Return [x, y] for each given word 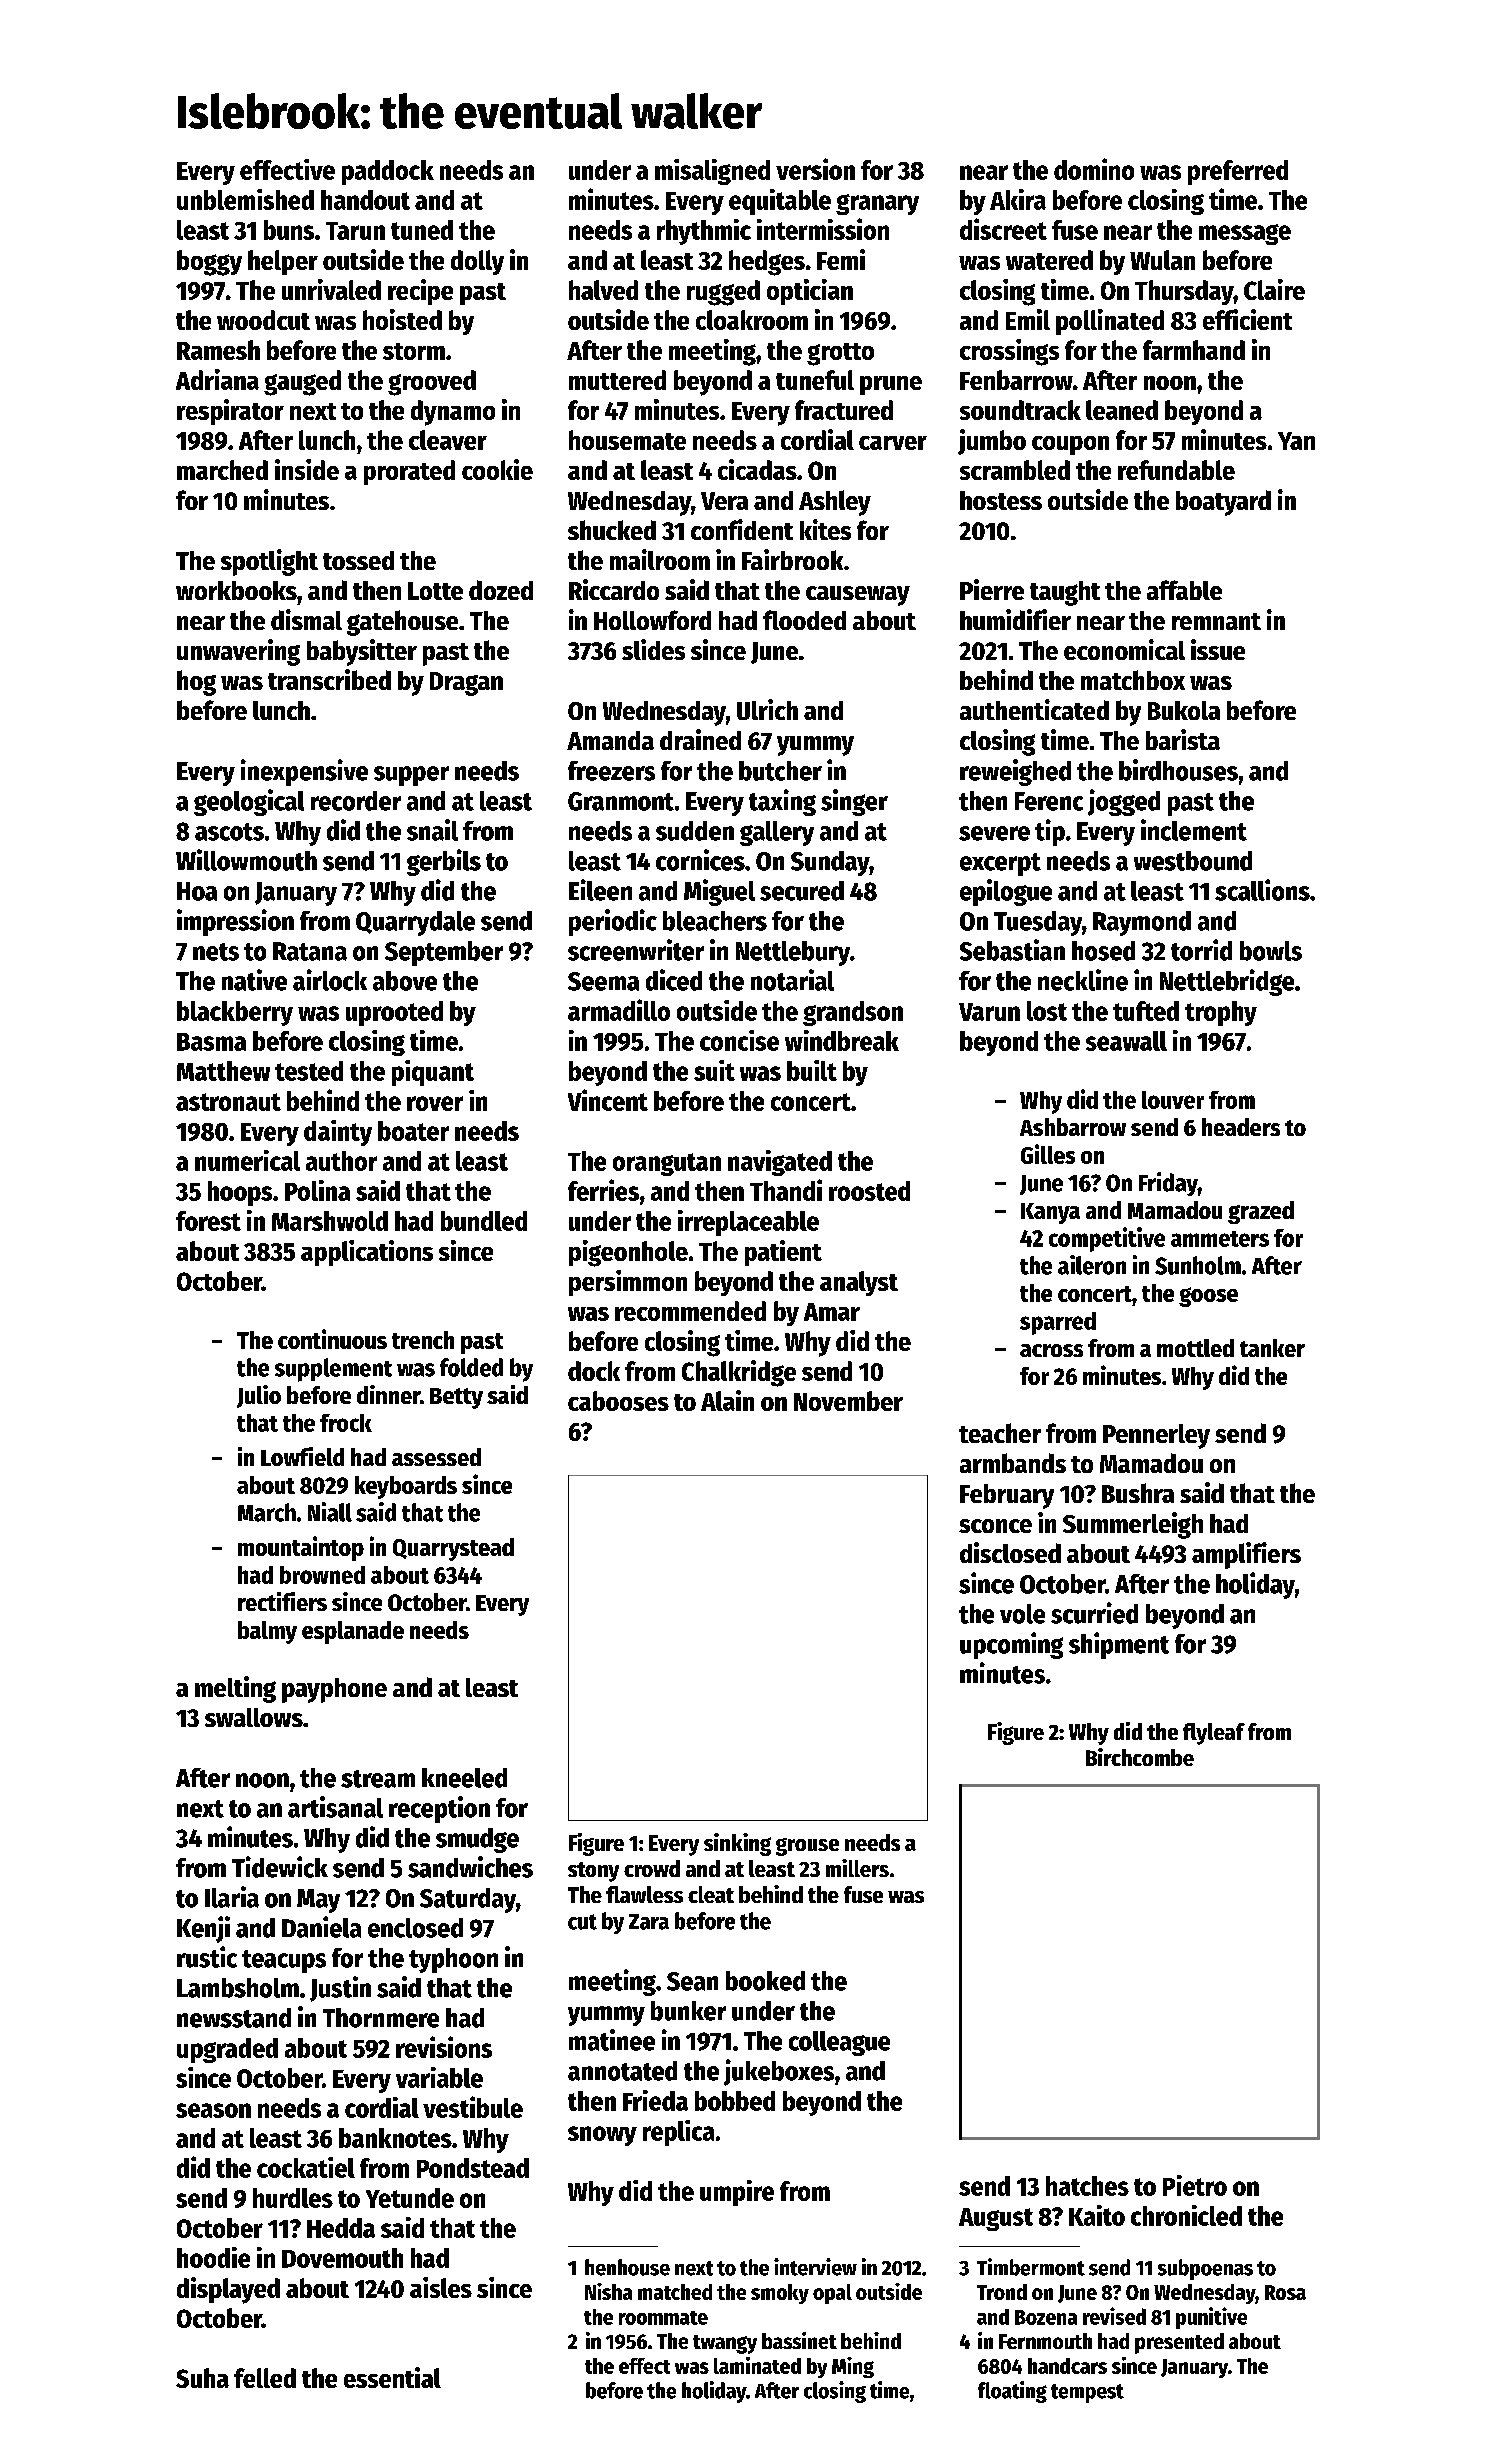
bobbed [735, 2101]
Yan [1296, 441]
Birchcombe [1140, 1757]
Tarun [355, 231]
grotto [840, 354]
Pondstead [473, 2168]
